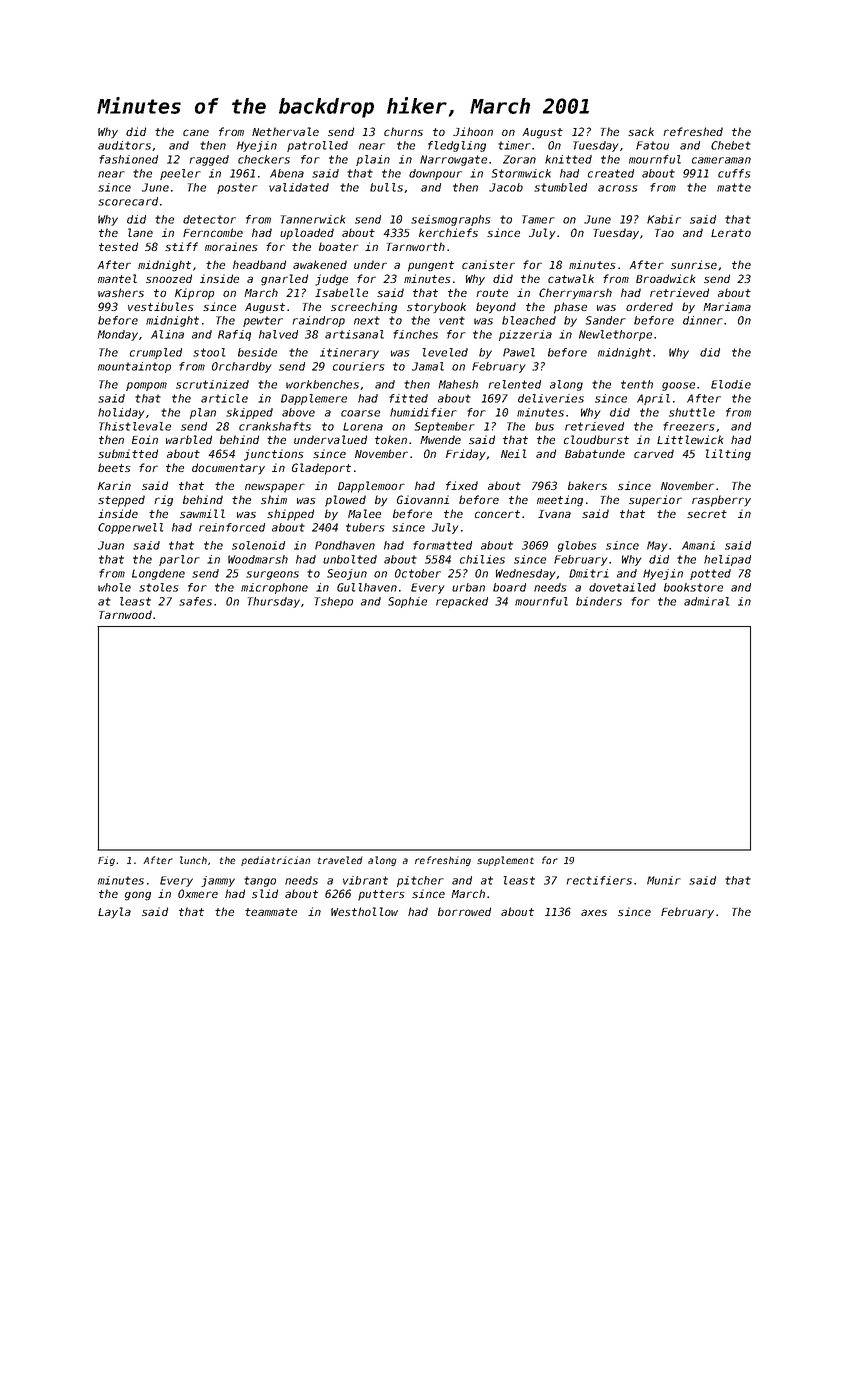 The image size is (849, 1400). I want to click on Jihoon, so click(473, 131).
